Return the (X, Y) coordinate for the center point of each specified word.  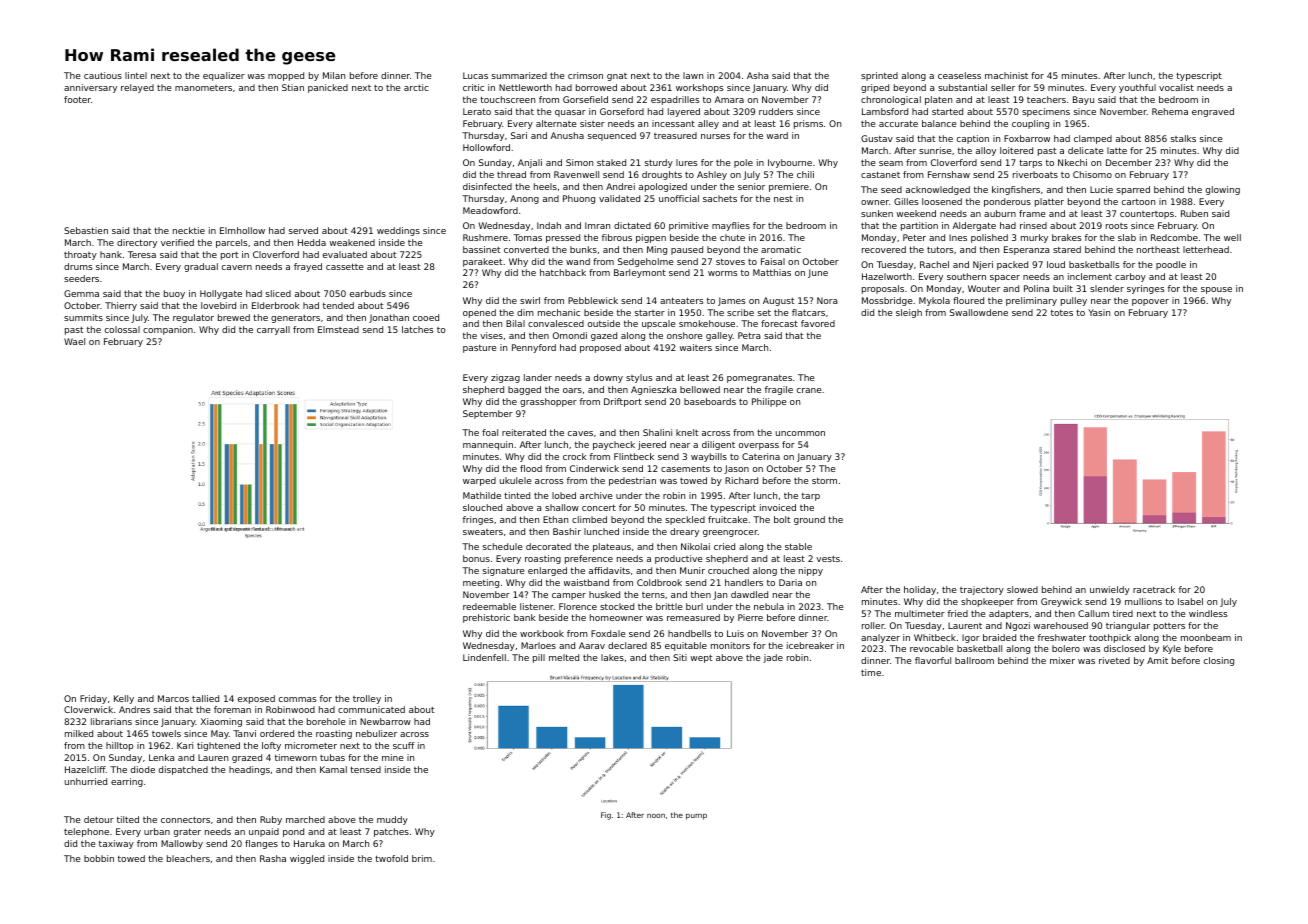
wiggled (307, 859)
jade (773, 658)
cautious (103, 75)
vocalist (1176, 87)
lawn (693, 75)
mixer (1062, 660)
